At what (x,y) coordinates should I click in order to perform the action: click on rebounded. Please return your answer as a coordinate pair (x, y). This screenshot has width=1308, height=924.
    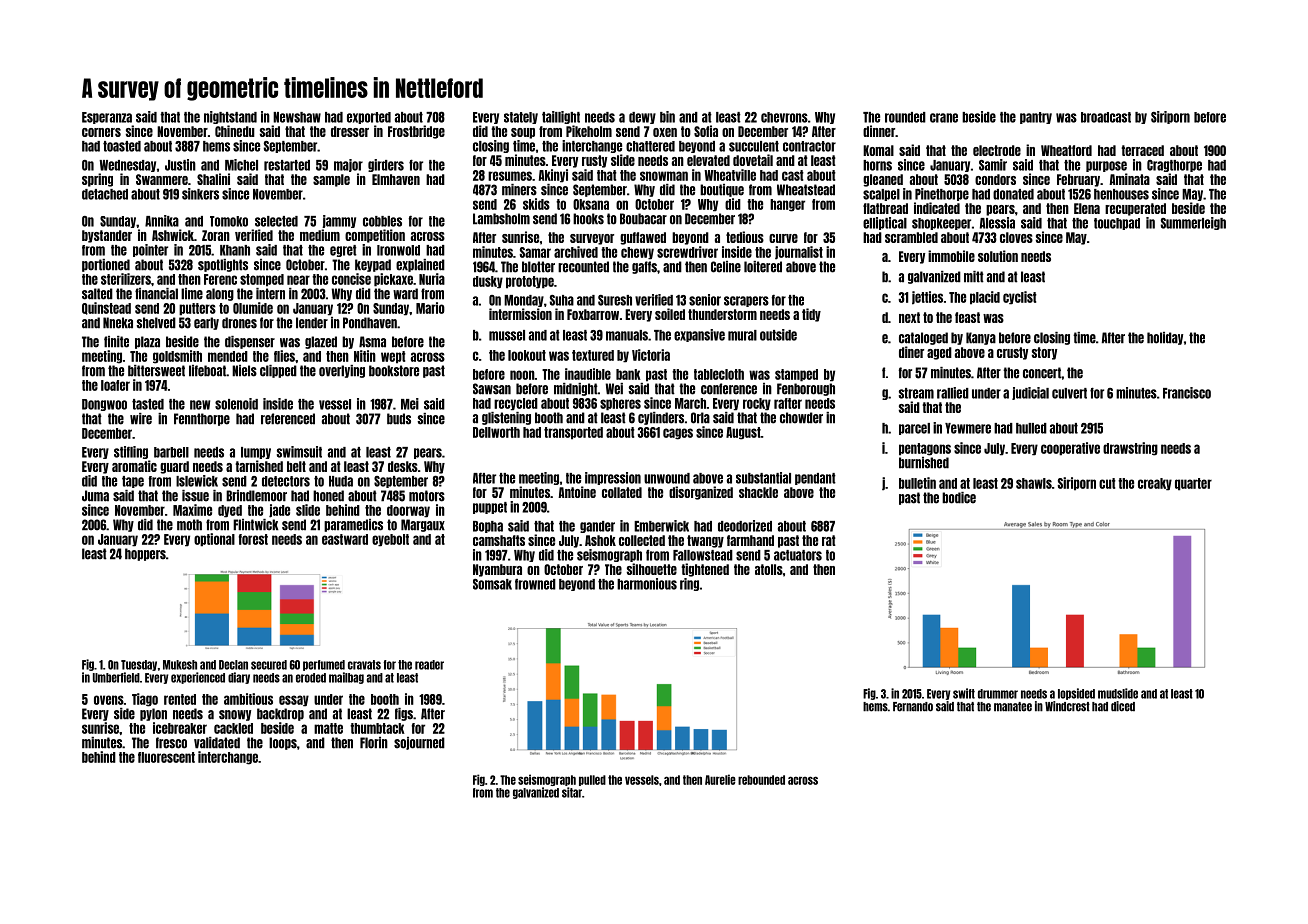
    Looking at the image, I should click on (761, 780).
